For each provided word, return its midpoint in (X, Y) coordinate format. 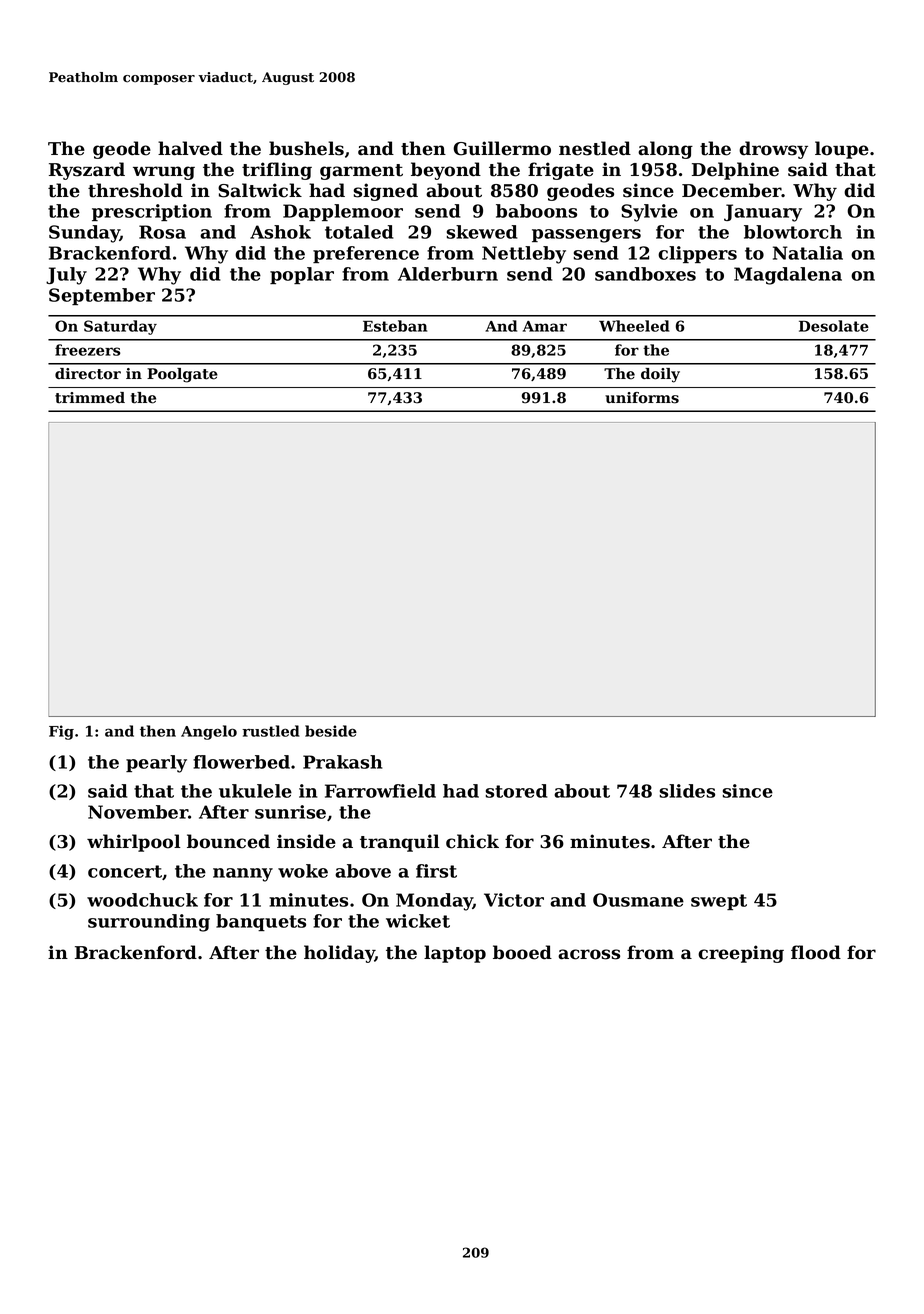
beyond (446, 171)
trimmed (90, 398)
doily (660, 375)
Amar (545, 326)
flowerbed (241, 762)
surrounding (149, 923)
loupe (842, 150)
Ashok (280, 232)
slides (687, 791)
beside (331, 731)
